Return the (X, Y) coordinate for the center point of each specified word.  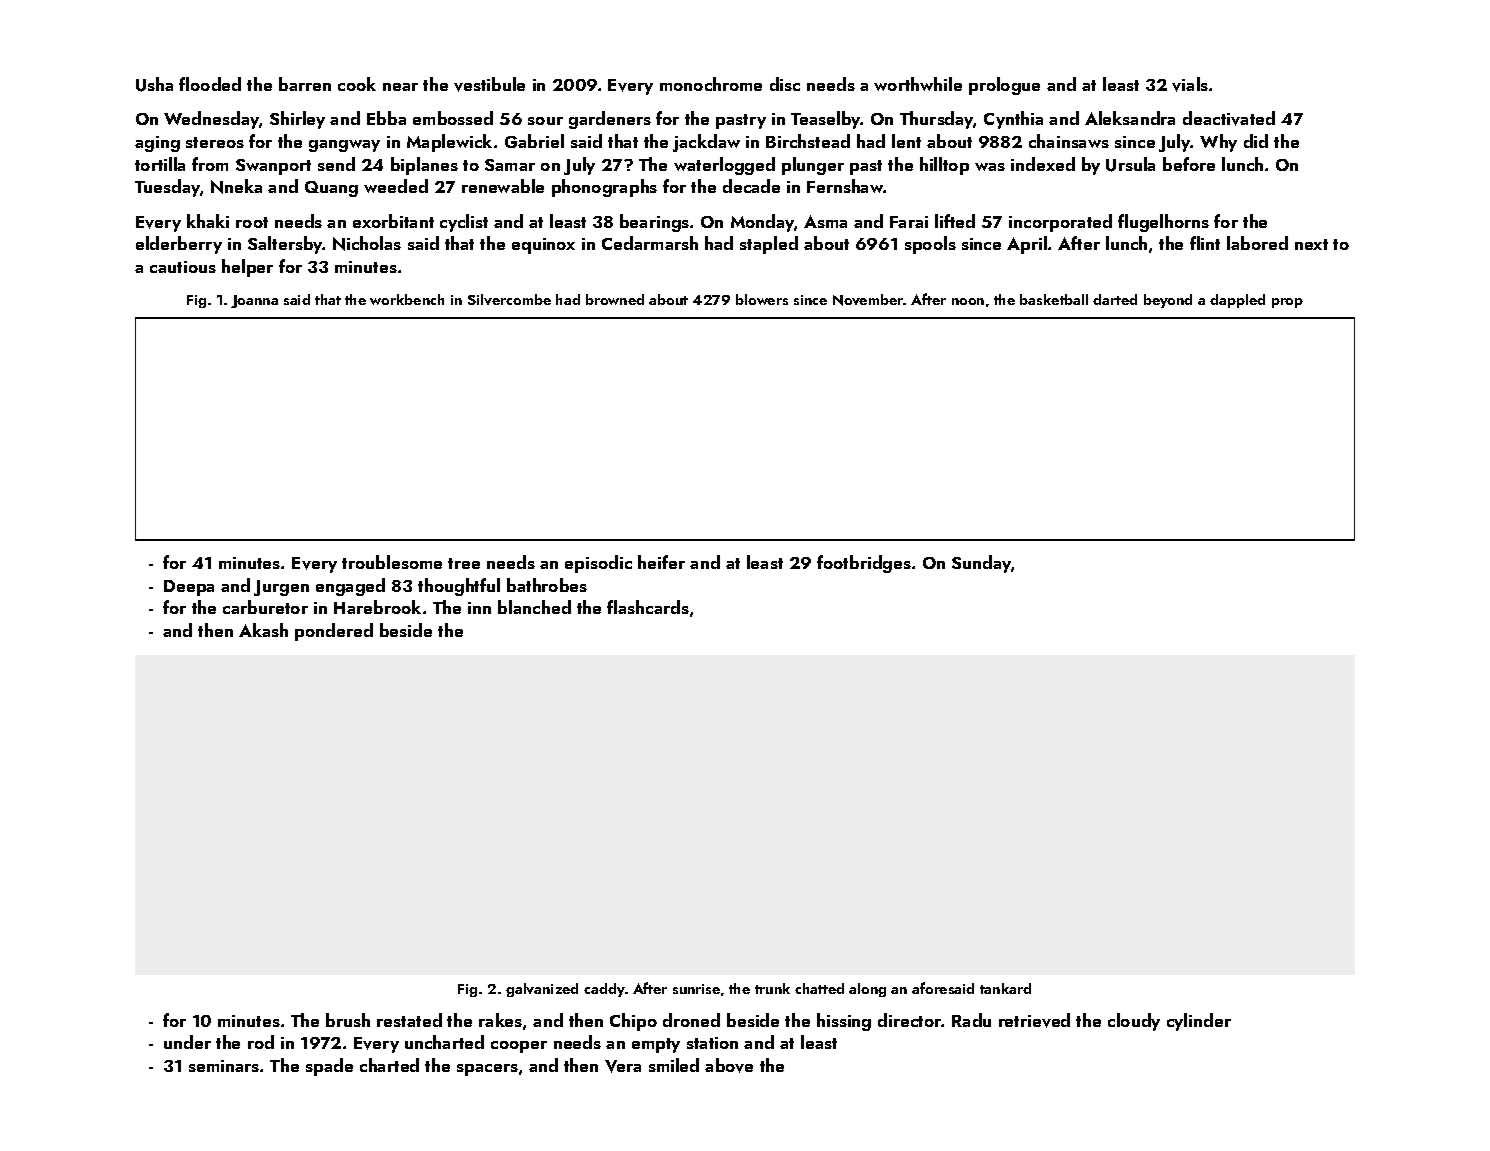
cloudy (1134, 1022)
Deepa (189, 588)
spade (329, 1067)
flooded (210, 84)
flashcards (648, 607)
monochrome (711, 84)
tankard (1005, 988)
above (729, 1065)
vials (1190, 84)
